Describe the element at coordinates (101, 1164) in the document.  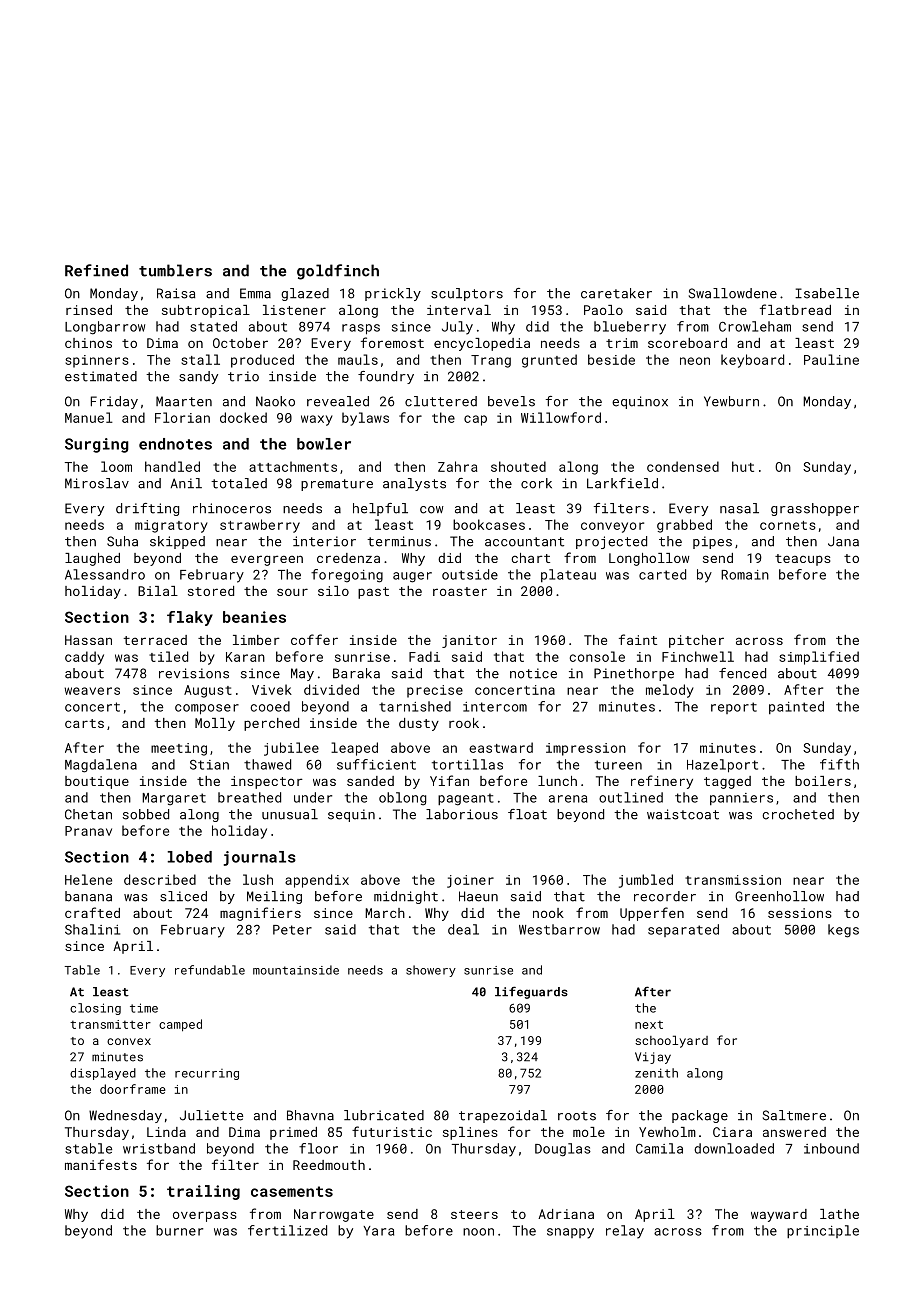
I see `manifests` at that location.
